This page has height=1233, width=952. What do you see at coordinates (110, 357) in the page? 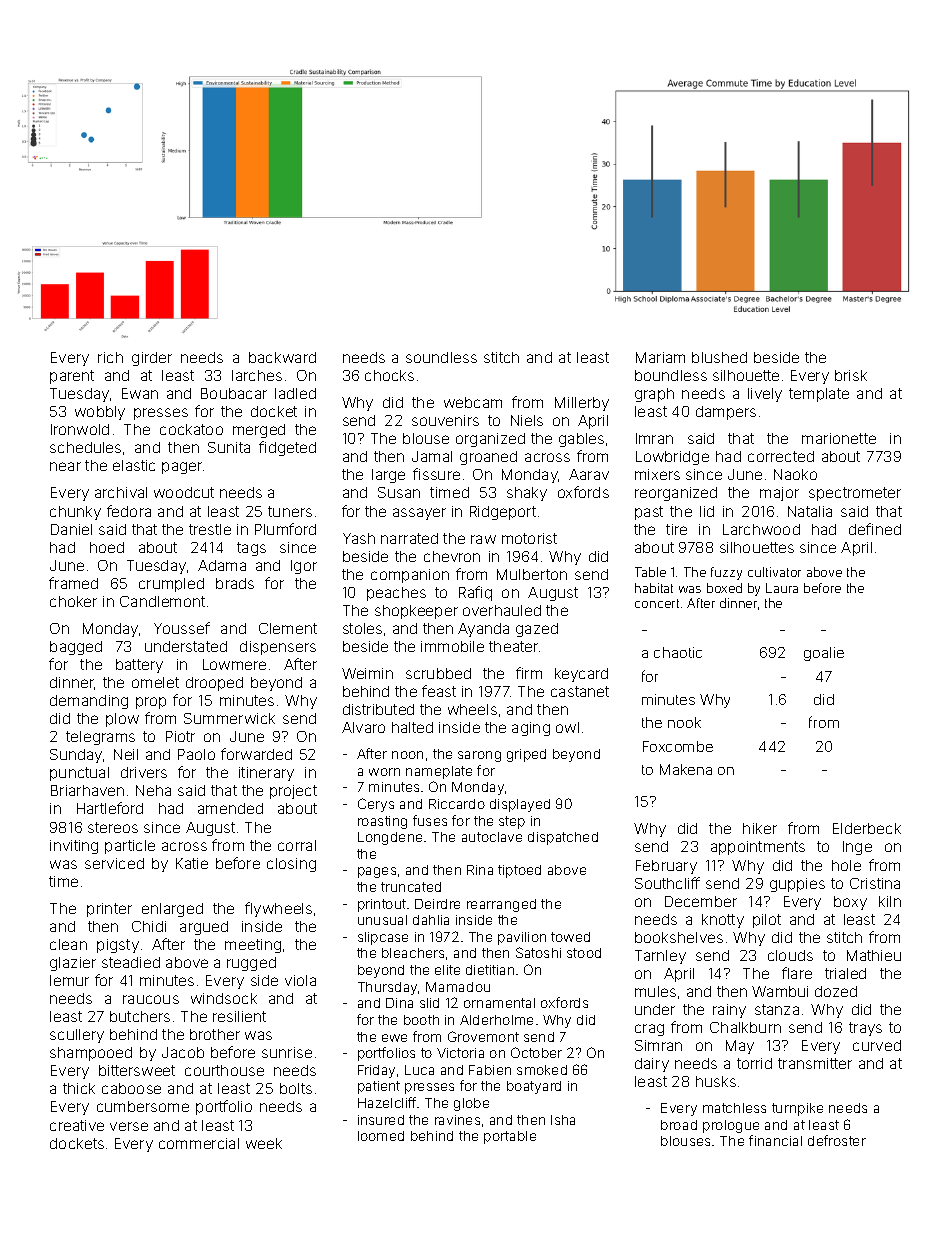
I see `rich` at bounding box center [110, 357].
